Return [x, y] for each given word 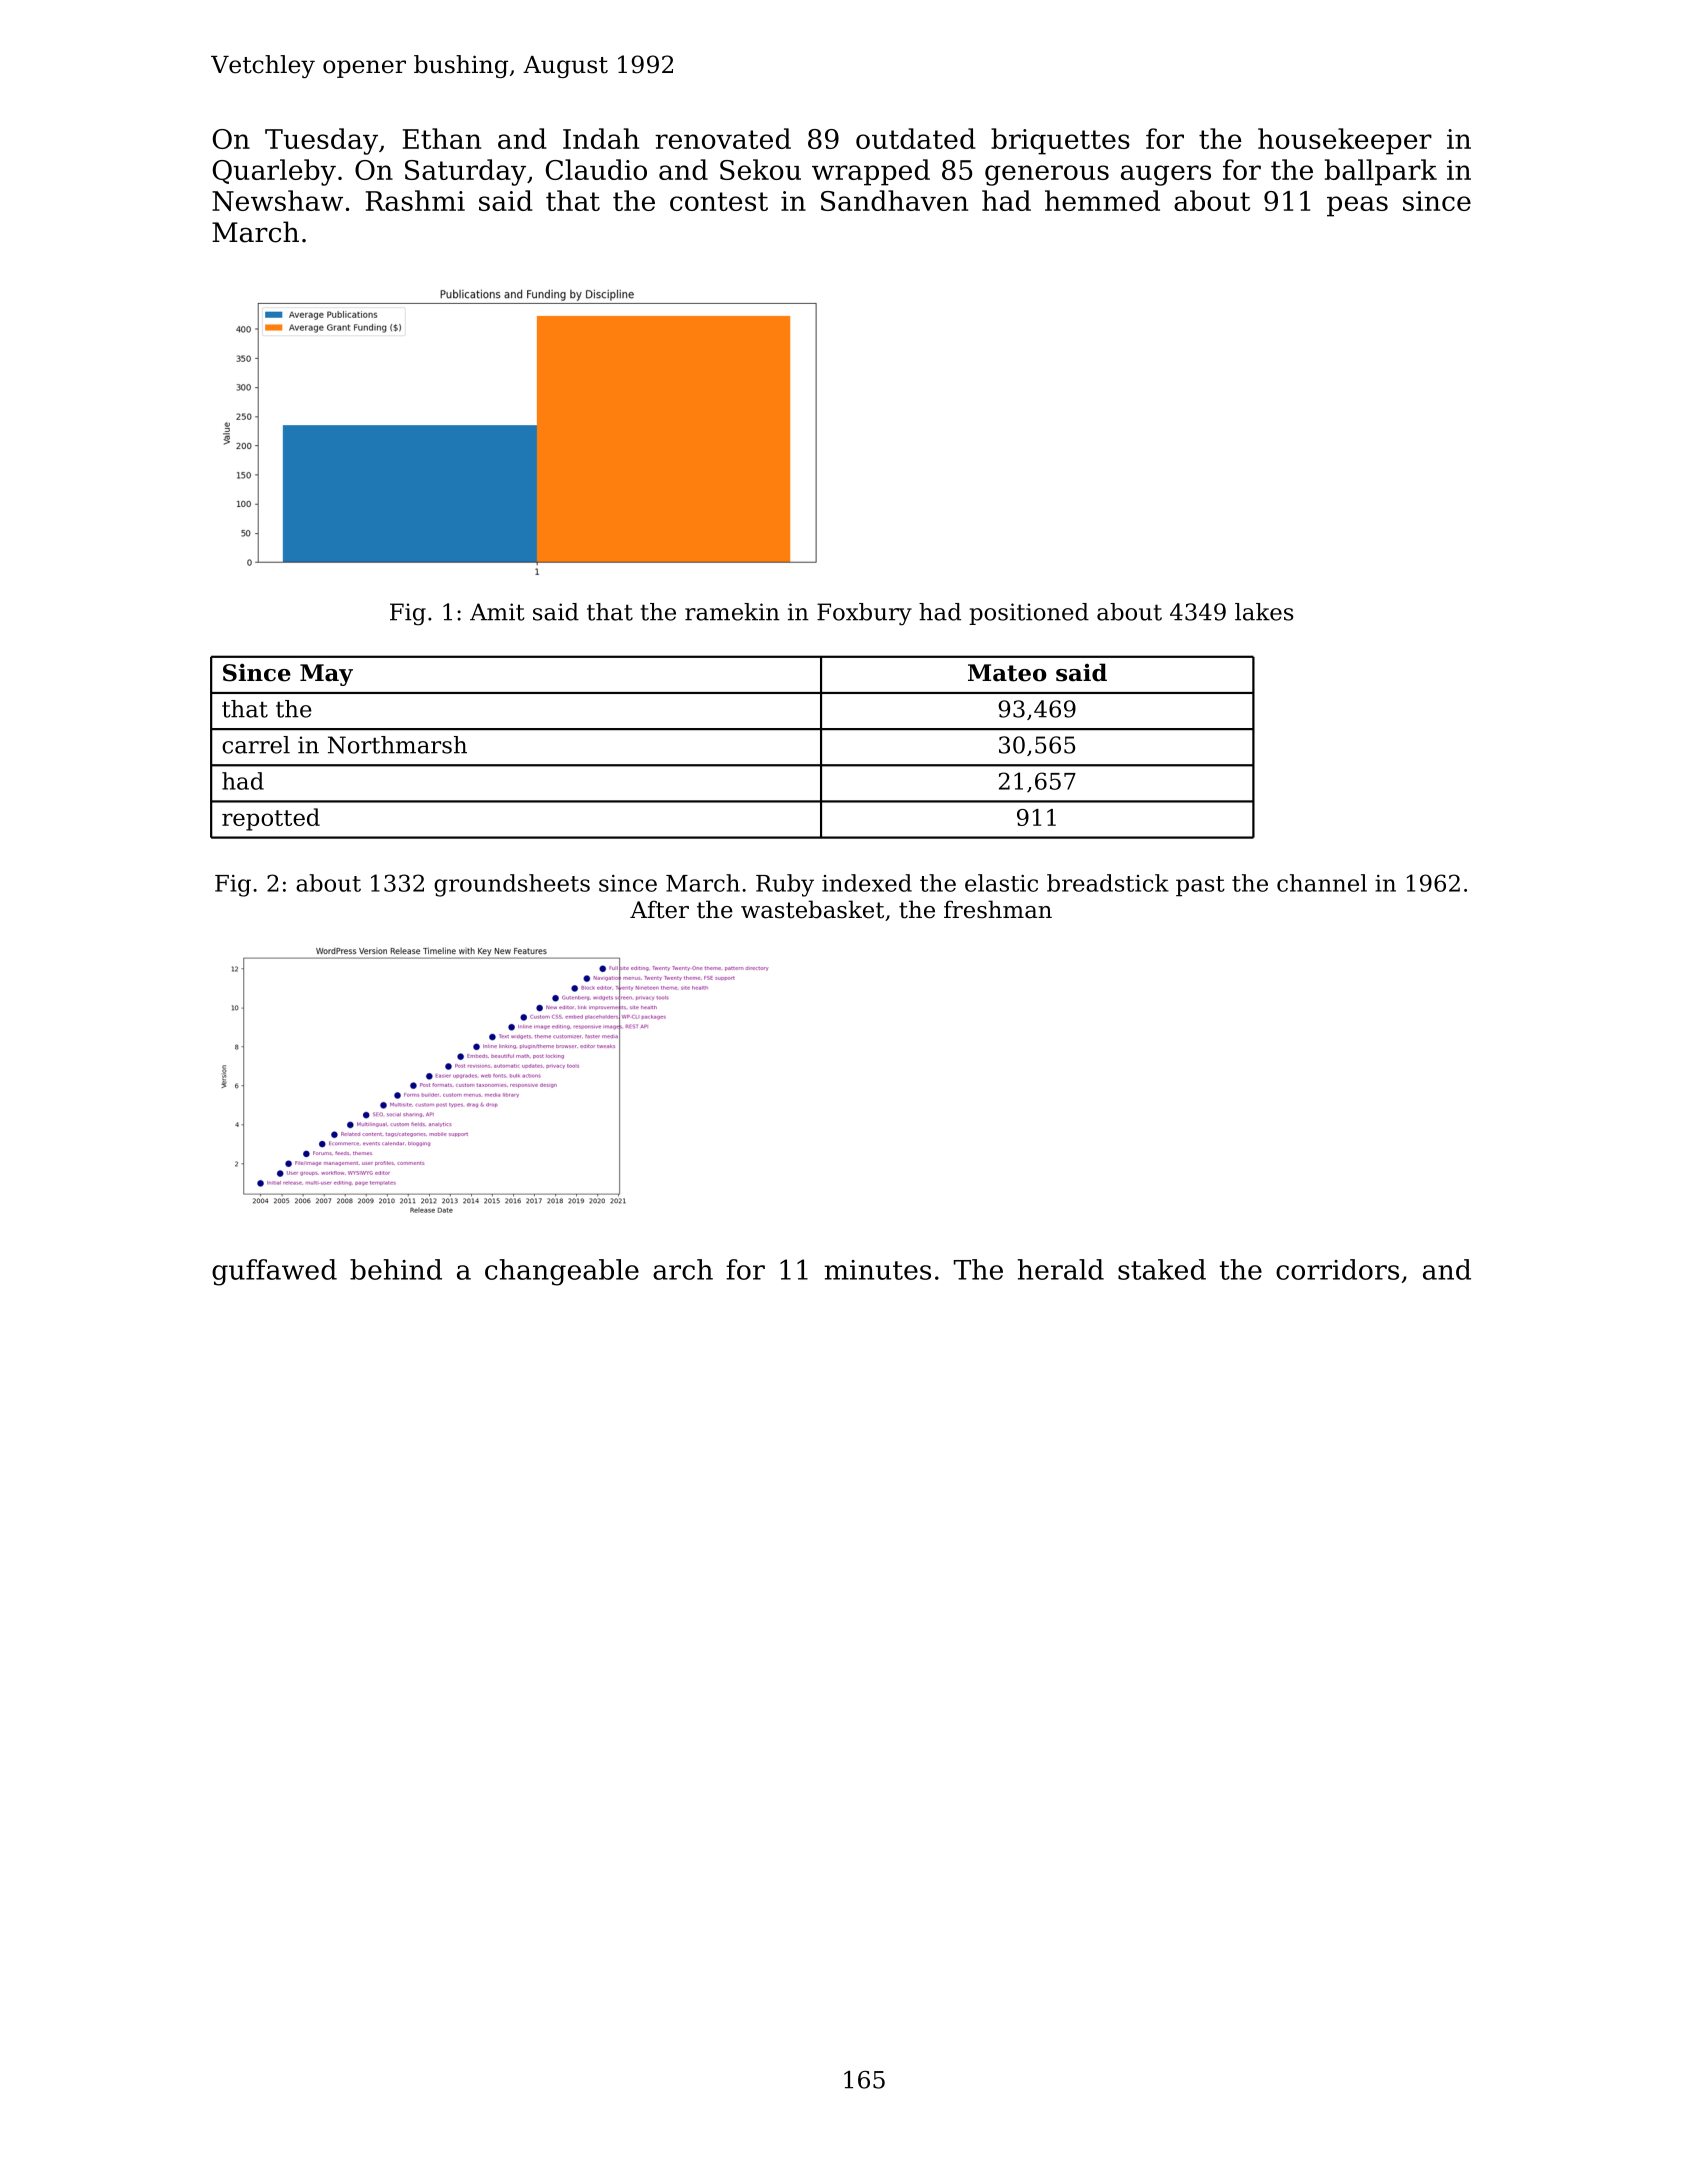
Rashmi [415, 200]
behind [396, 1269]
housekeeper [1345, 141]
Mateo [1007, 673]
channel [1322, 883]
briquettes [1060, 141]
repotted [271, 819]
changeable [562, 1272]
